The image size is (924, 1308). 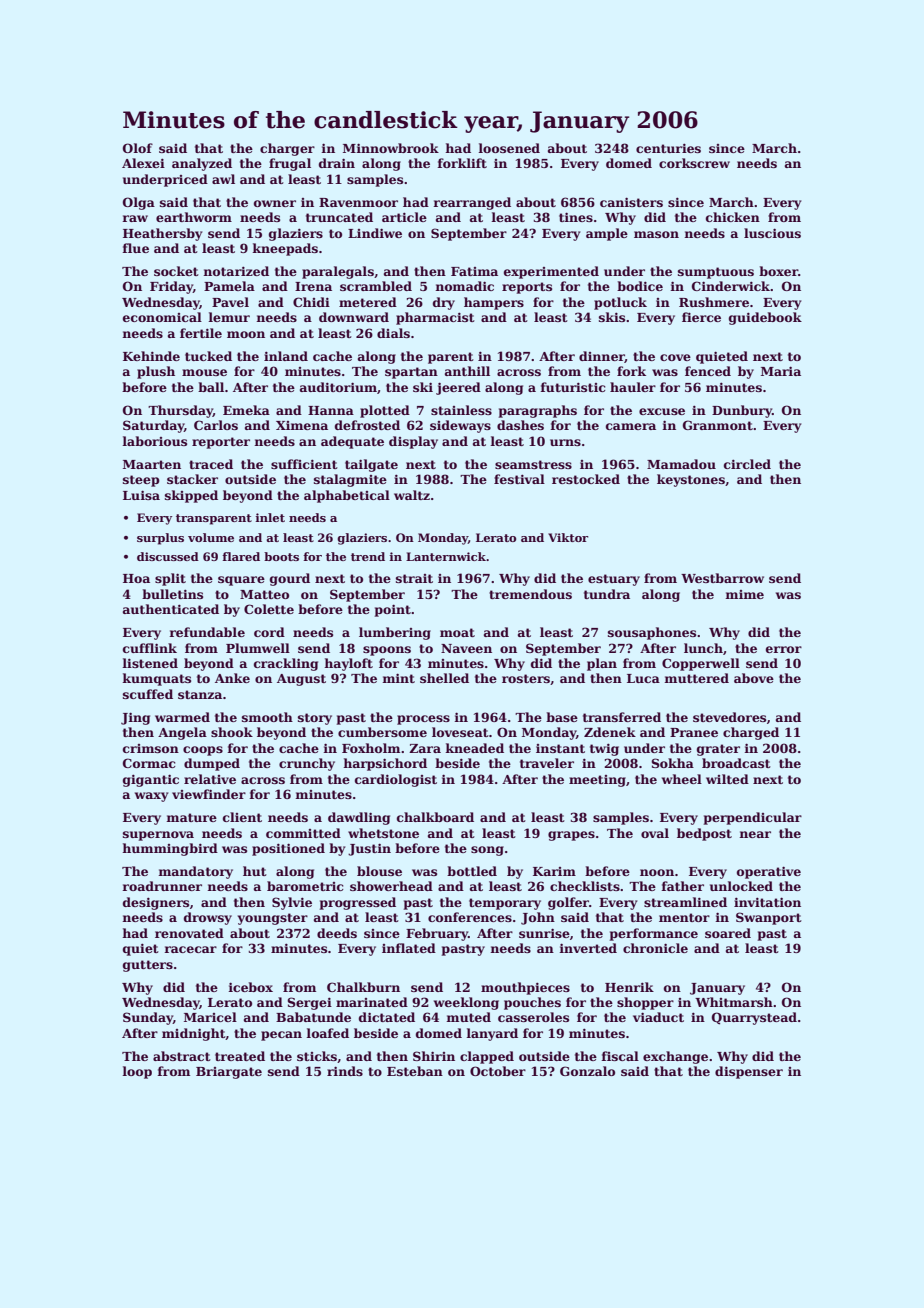 I want to click on Zdenek, so click(x=610, y=732).
